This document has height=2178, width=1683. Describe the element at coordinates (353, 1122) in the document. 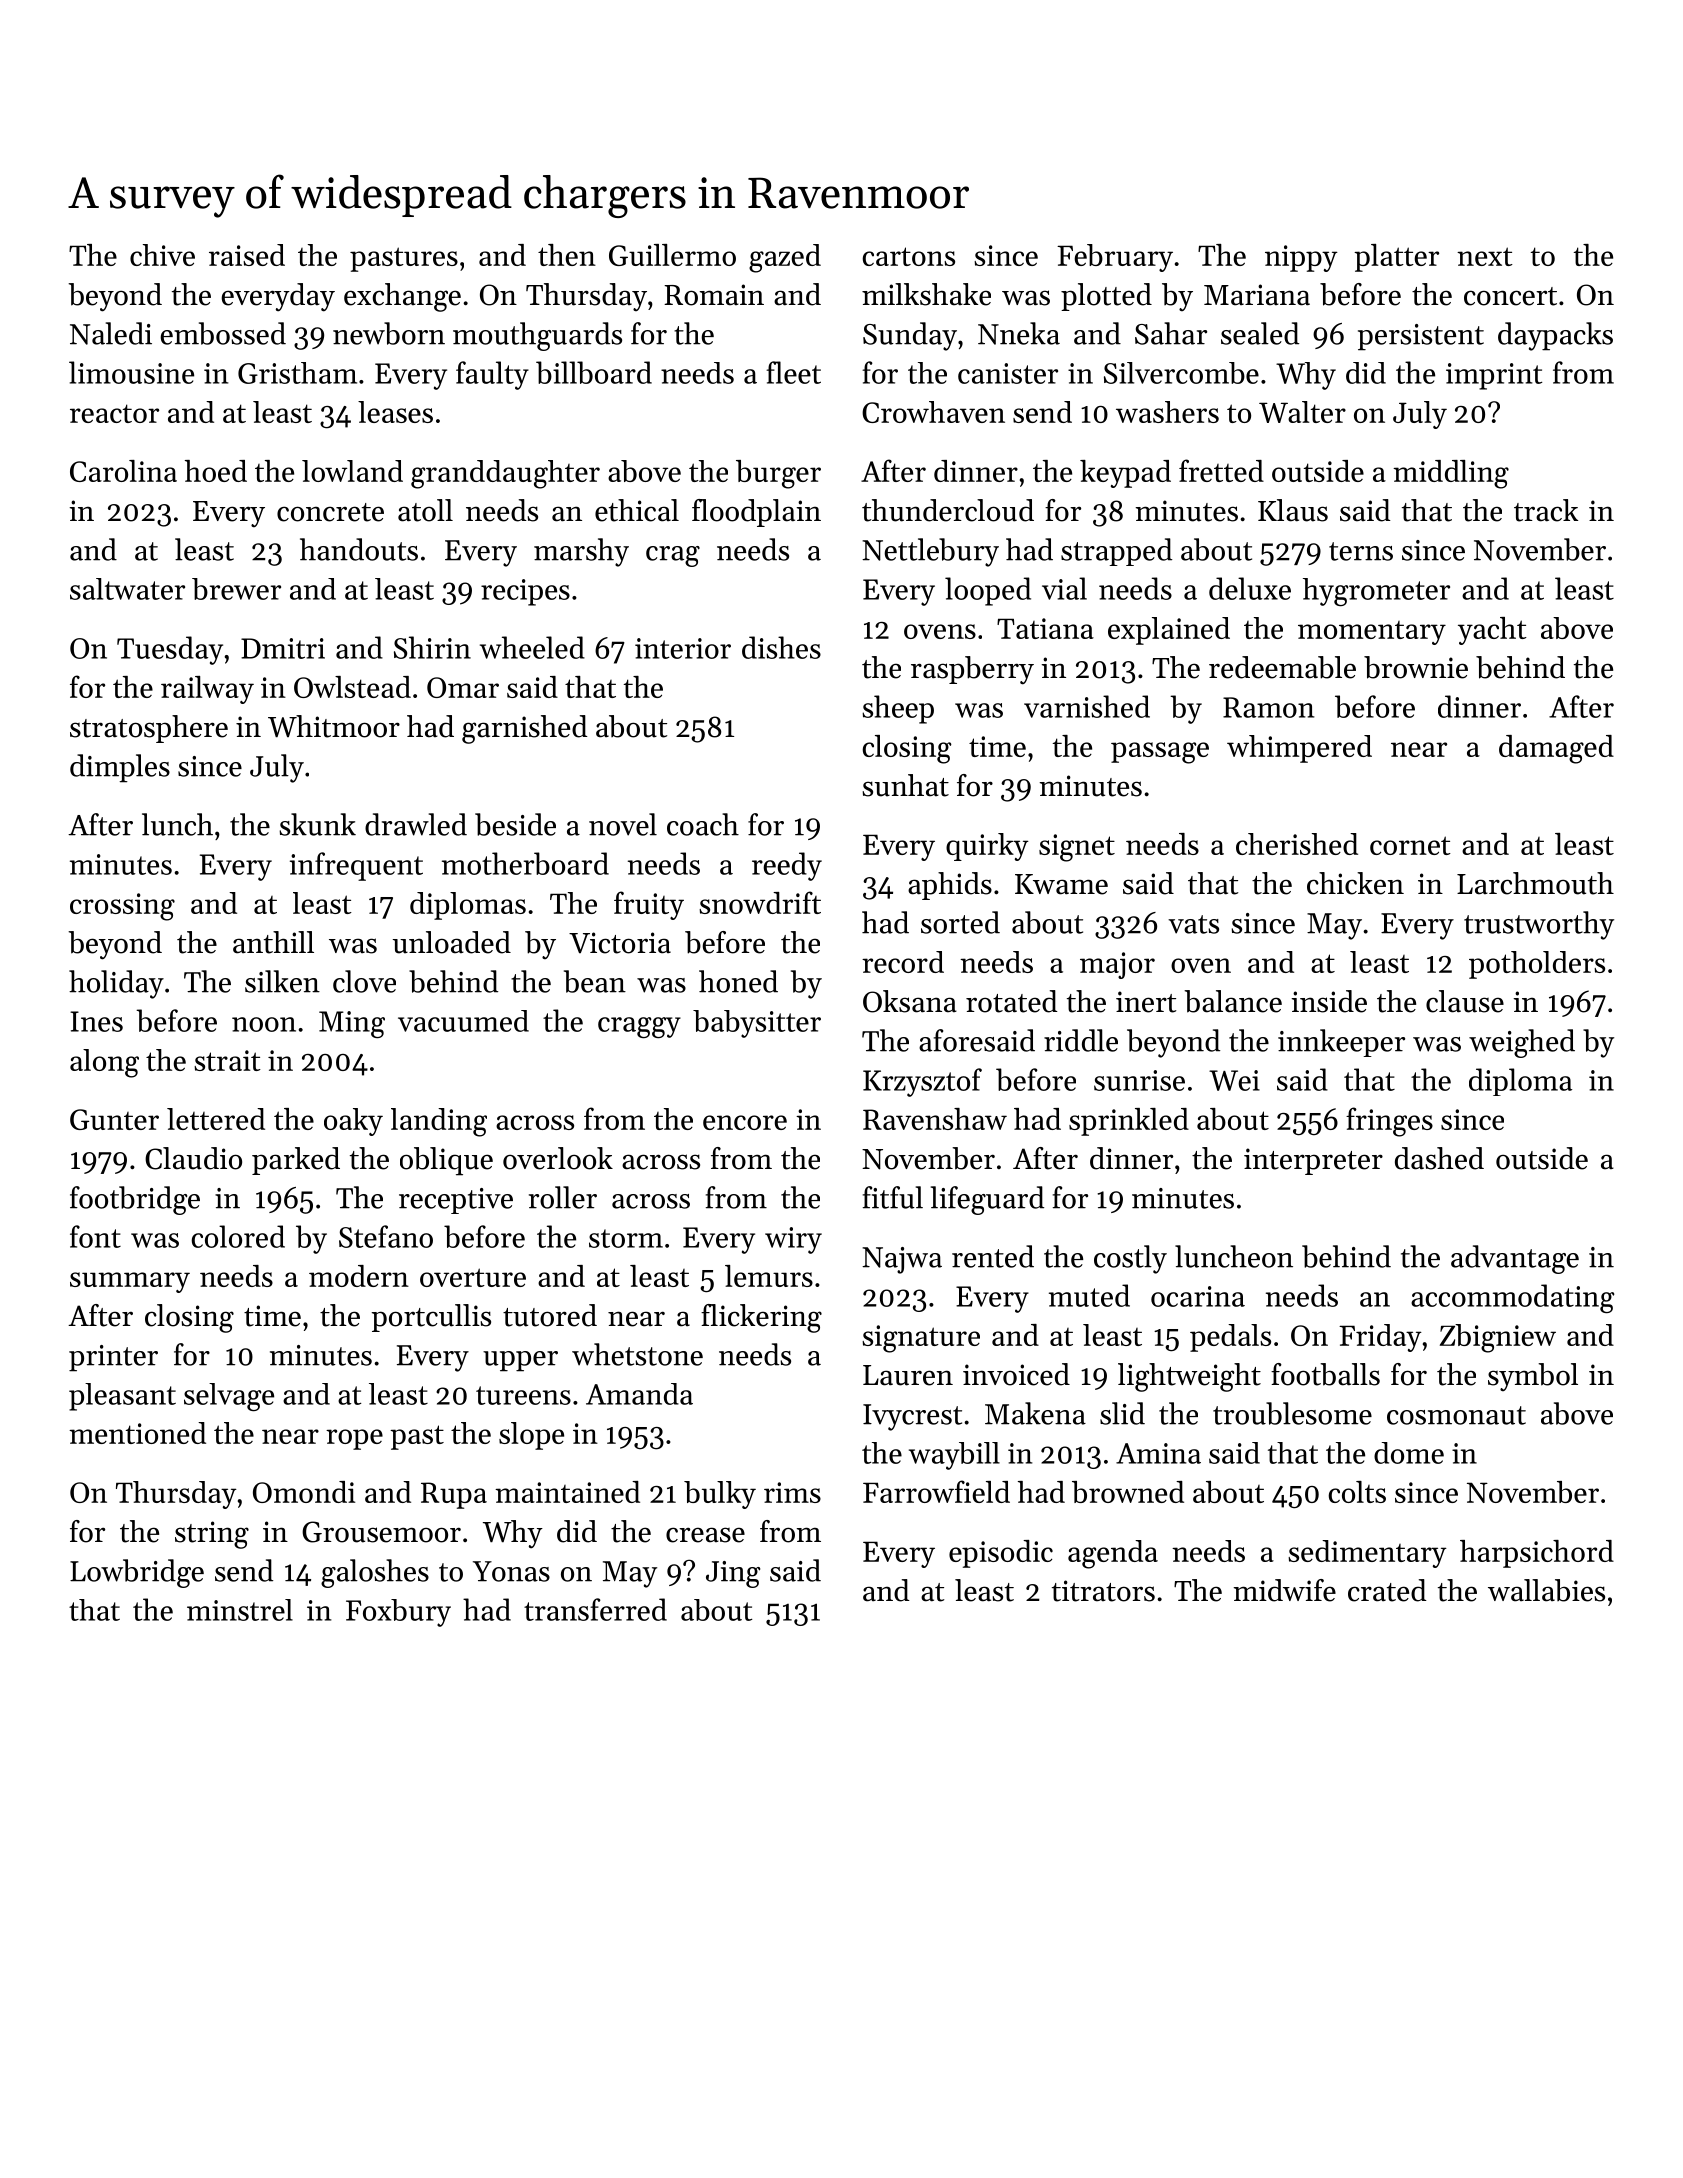

I see `oaky` at that location.
